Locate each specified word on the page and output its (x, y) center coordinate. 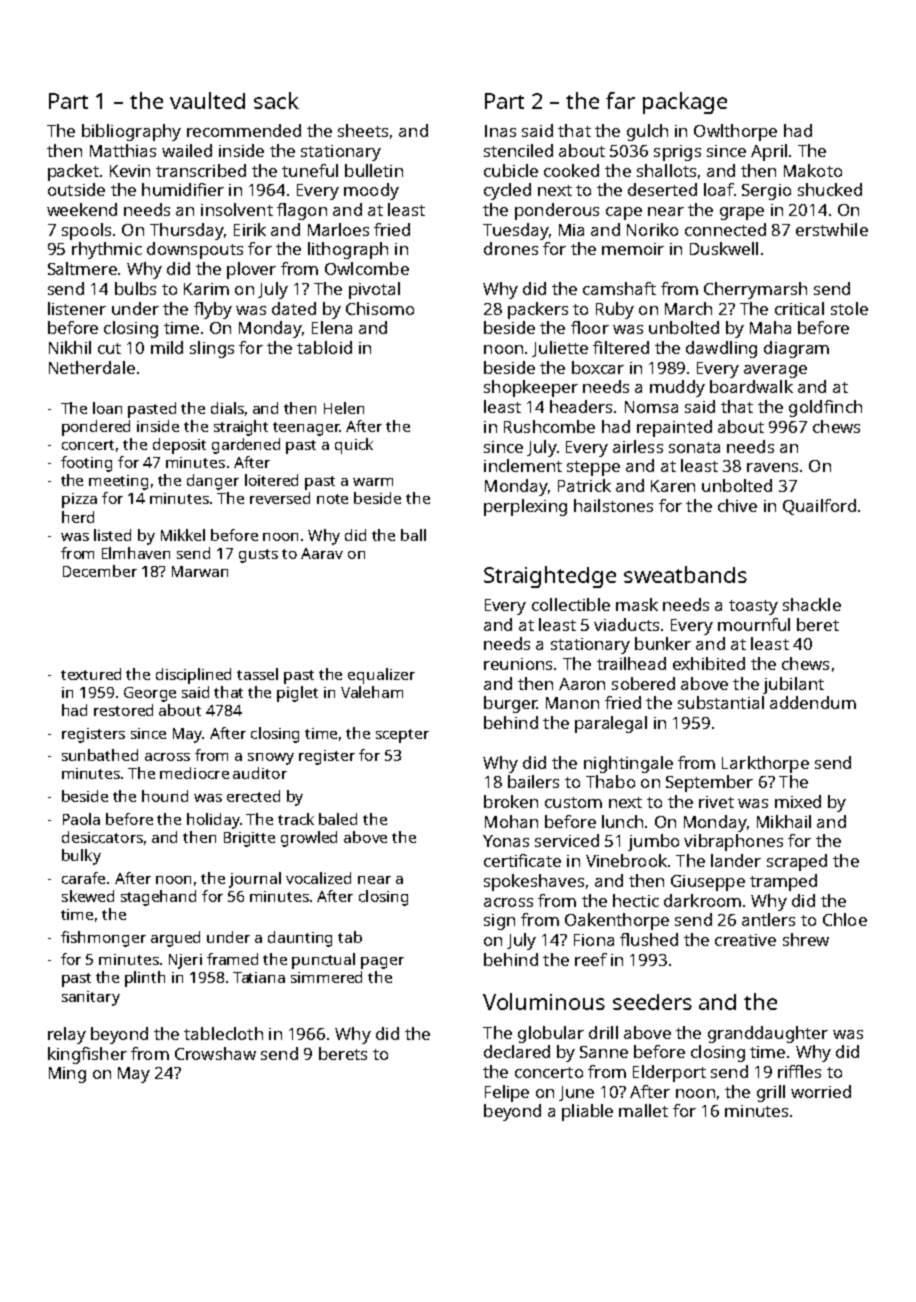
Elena (332, 327)
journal (255, 880)
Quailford (819, 507)
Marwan (200, 571)
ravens (772, 467)
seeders (652, 1002)
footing (86, 464)
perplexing (525, 507)
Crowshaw (215, 1053)
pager (382, 963)
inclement (523, 465)
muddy (677, 388)
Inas (500, 131)
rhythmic (107, 250)
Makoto (813, 170)
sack (276, 100)
